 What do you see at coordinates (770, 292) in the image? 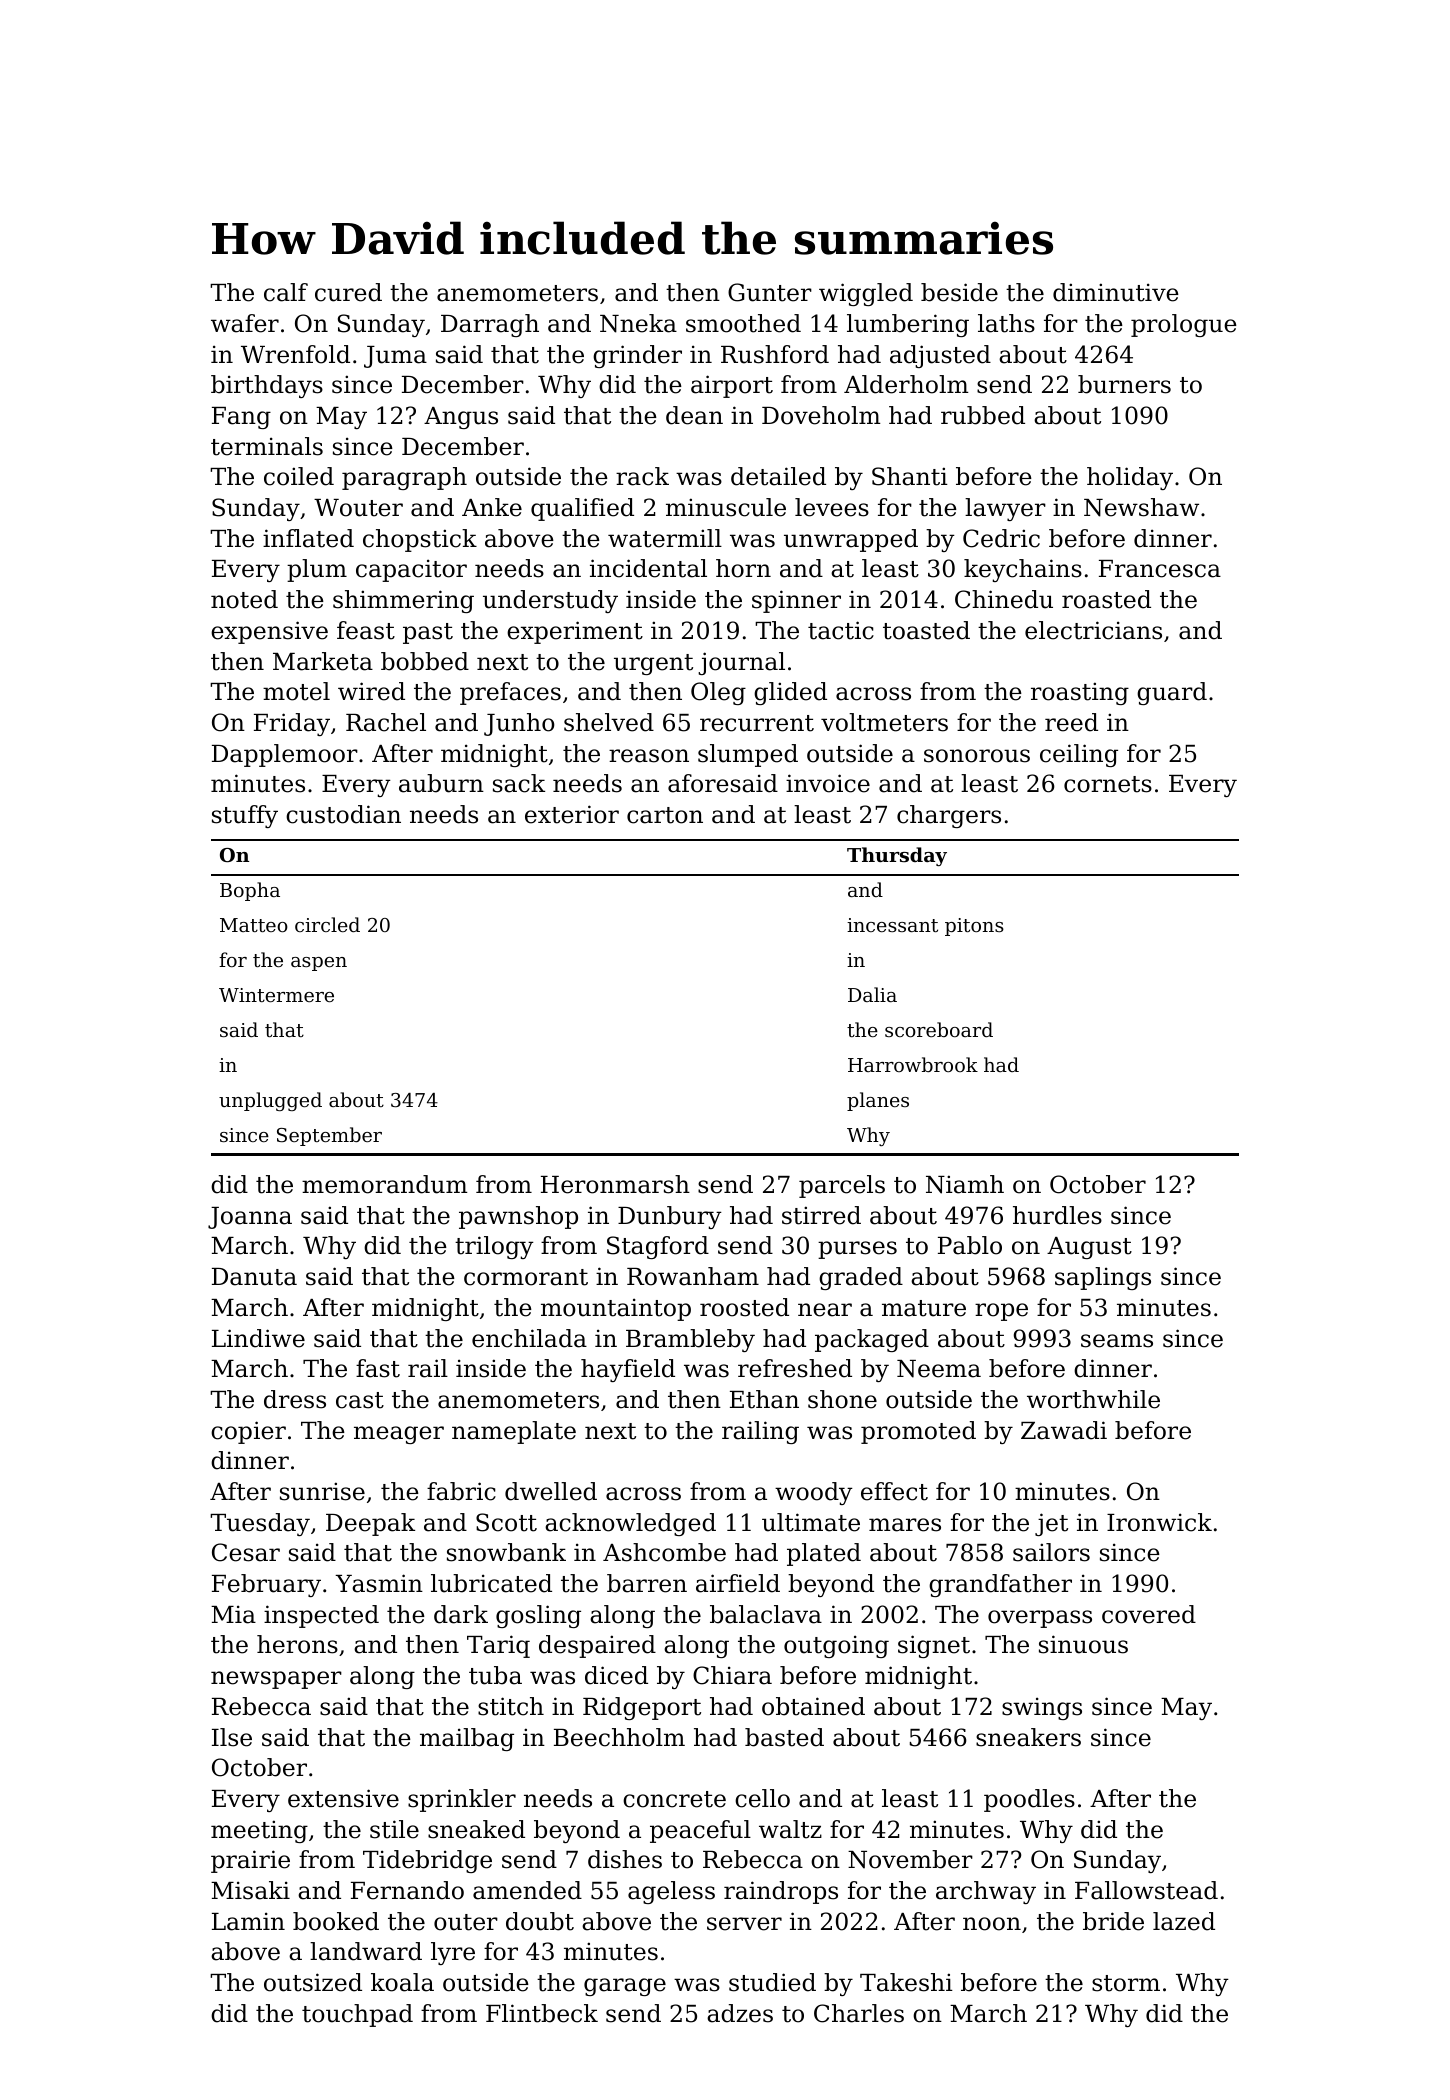
I see `Gunter` at bounding box center [770, 292].
